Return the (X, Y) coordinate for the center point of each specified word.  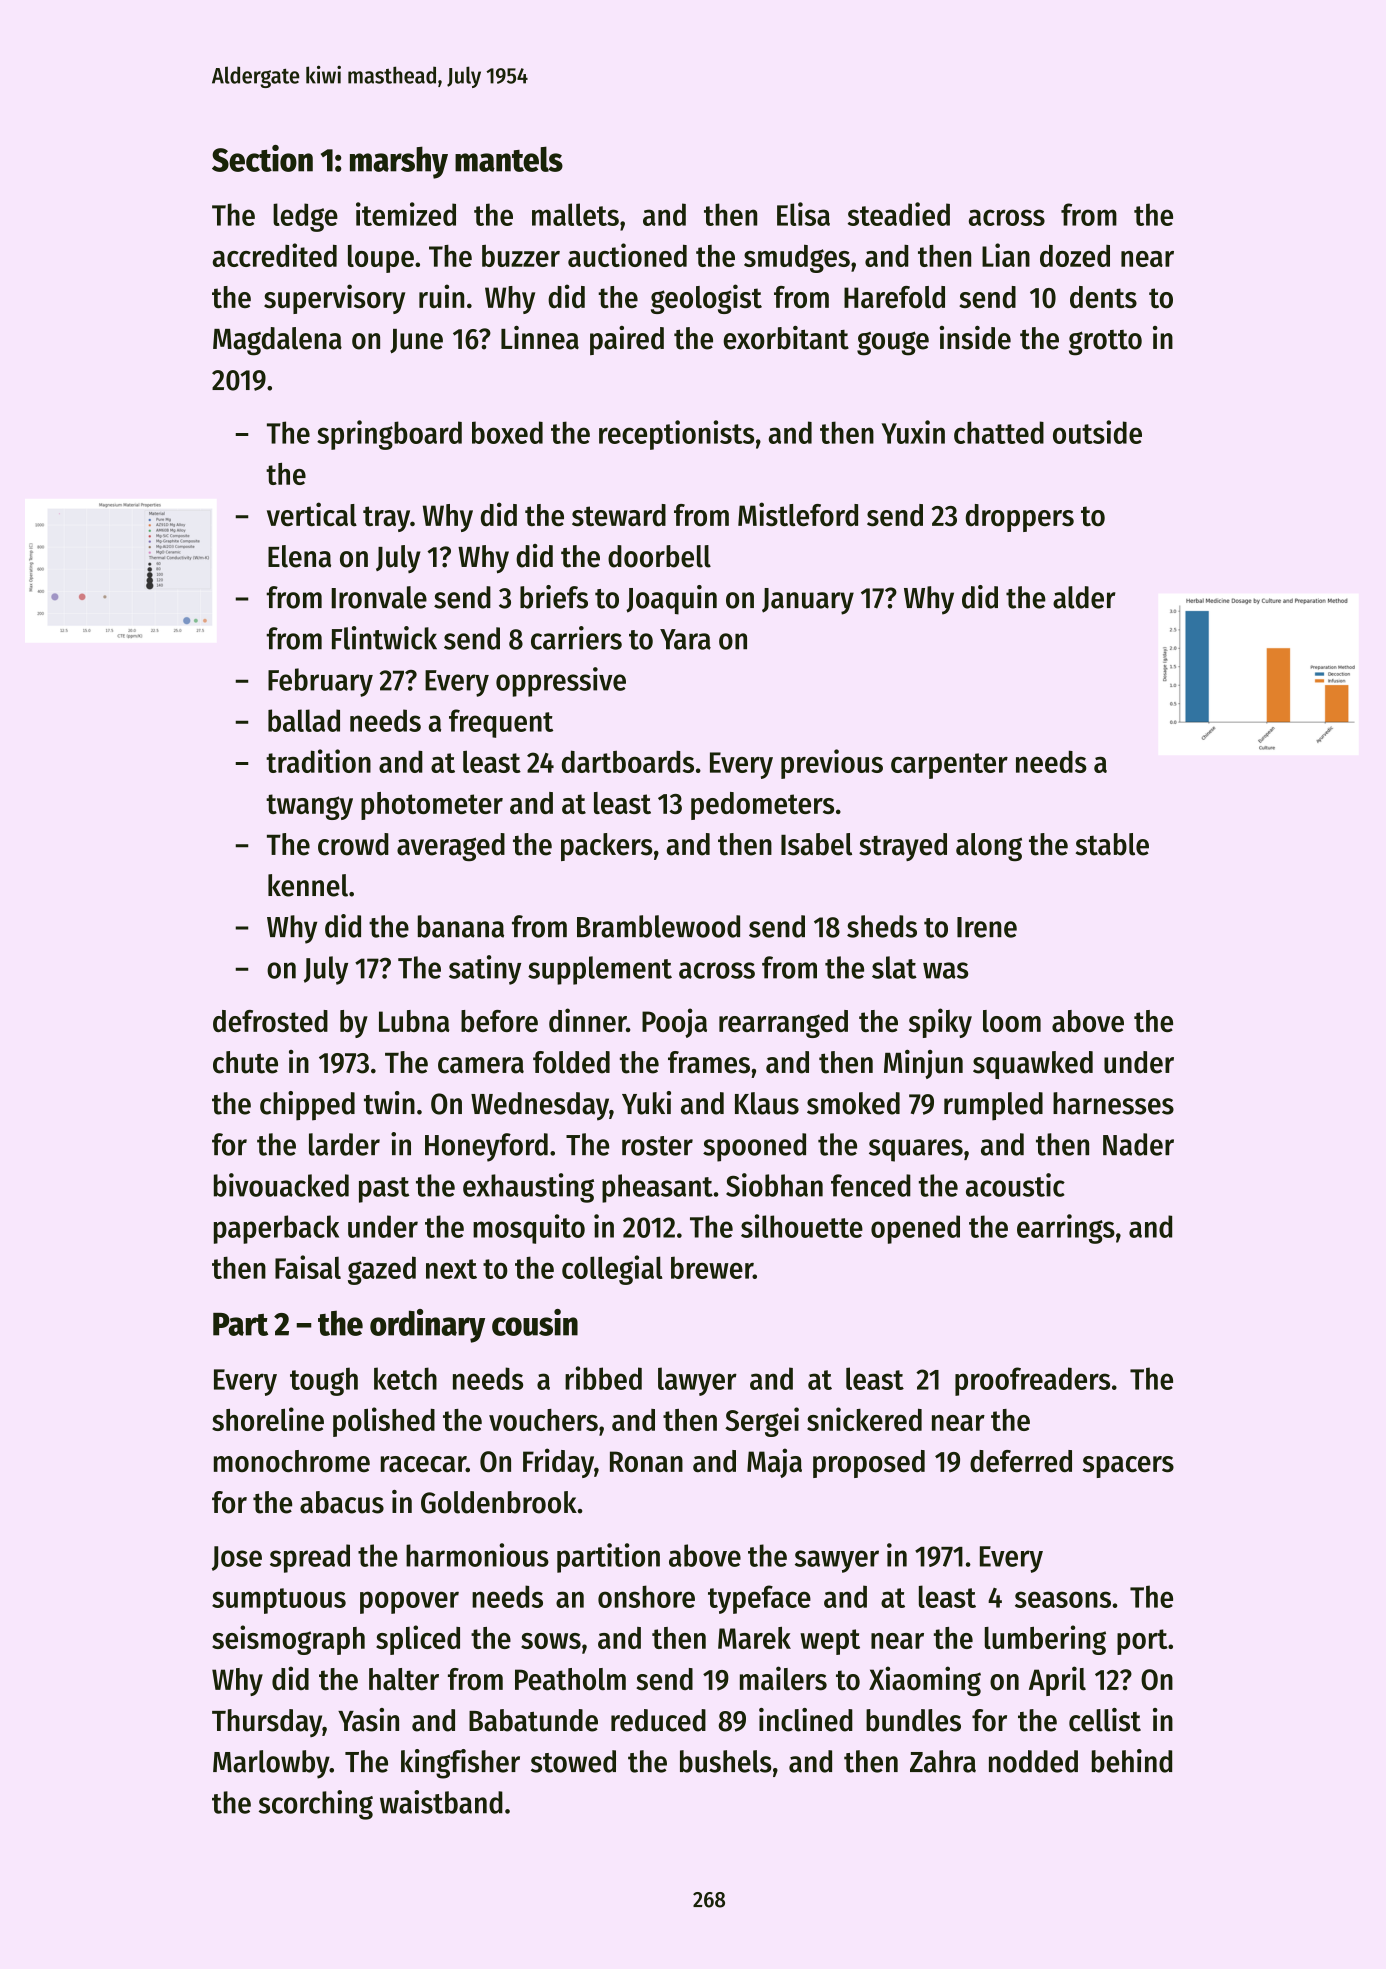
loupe (381, 259)
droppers (1019, 518)
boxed (507, 432)
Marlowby (271, 1764)
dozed (1075, 255)
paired (627, 340)
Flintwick (384, 638)
